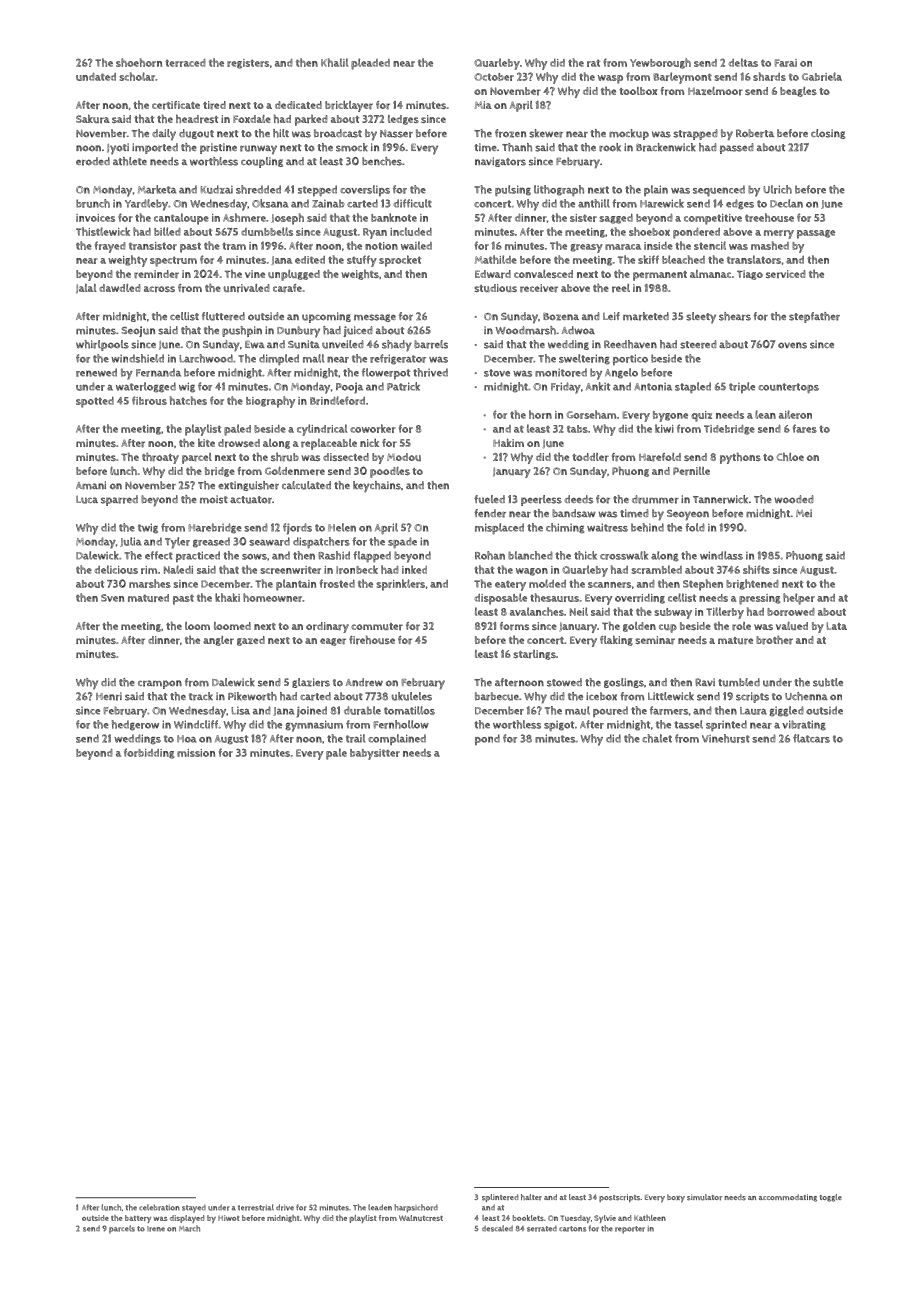  I want to click on sequenced, so click(719, 190).
